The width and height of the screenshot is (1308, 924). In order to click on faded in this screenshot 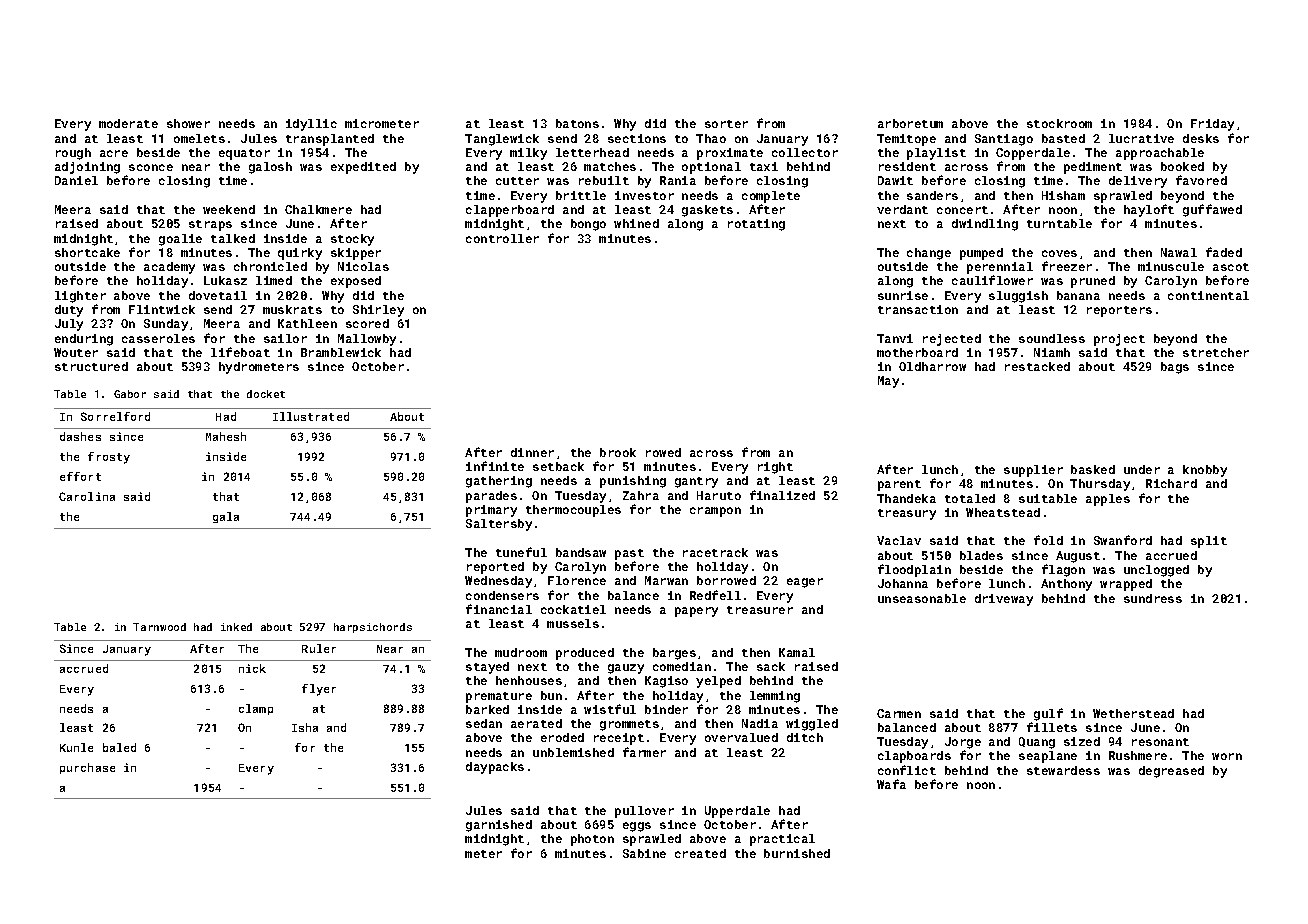, I will do `click(1224, 252)`.
